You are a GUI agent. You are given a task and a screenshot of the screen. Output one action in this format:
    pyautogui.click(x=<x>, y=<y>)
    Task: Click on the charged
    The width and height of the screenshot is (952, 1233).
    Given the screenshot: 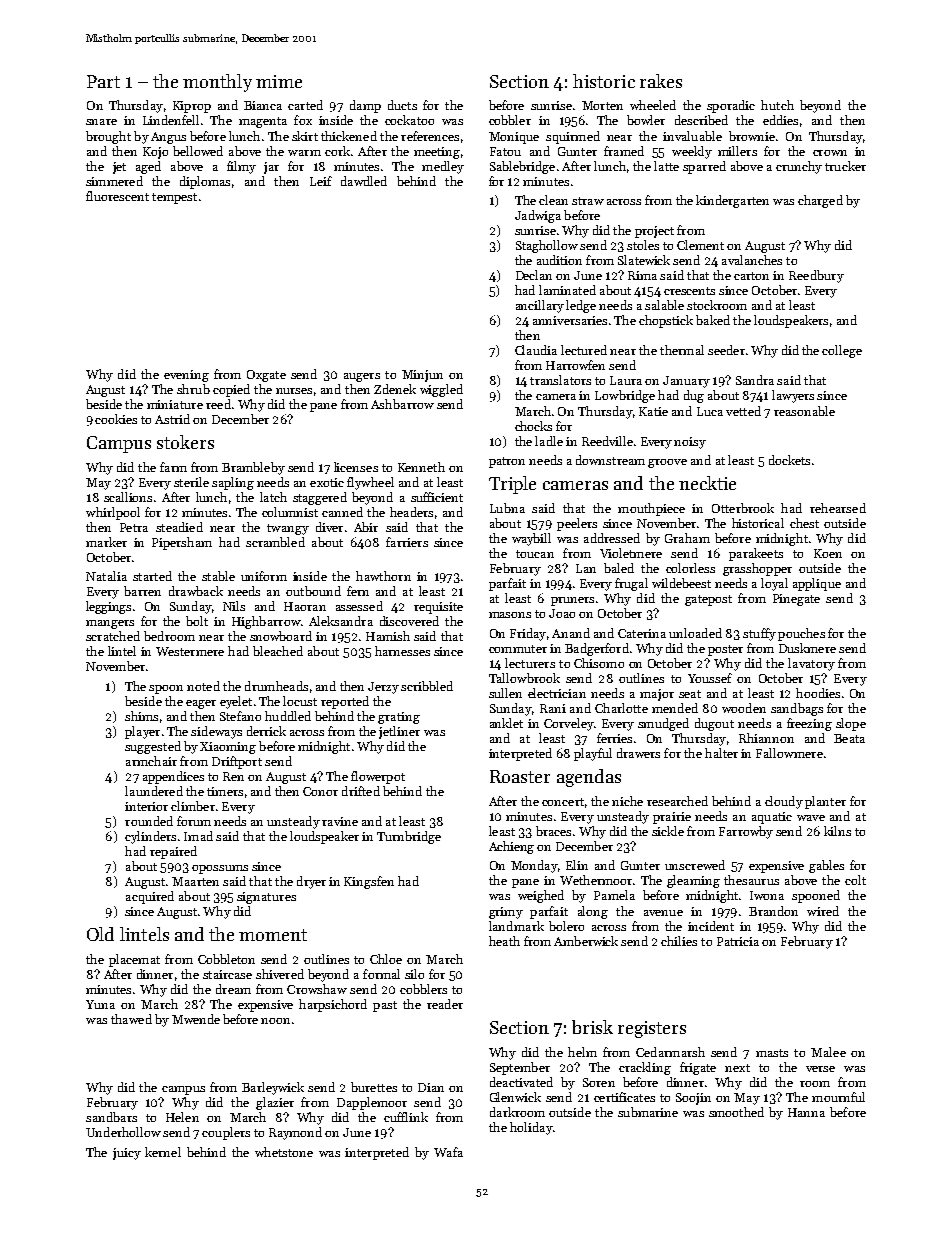 What is the action you would take?
    pyautogui.click(x=820, y=201)
